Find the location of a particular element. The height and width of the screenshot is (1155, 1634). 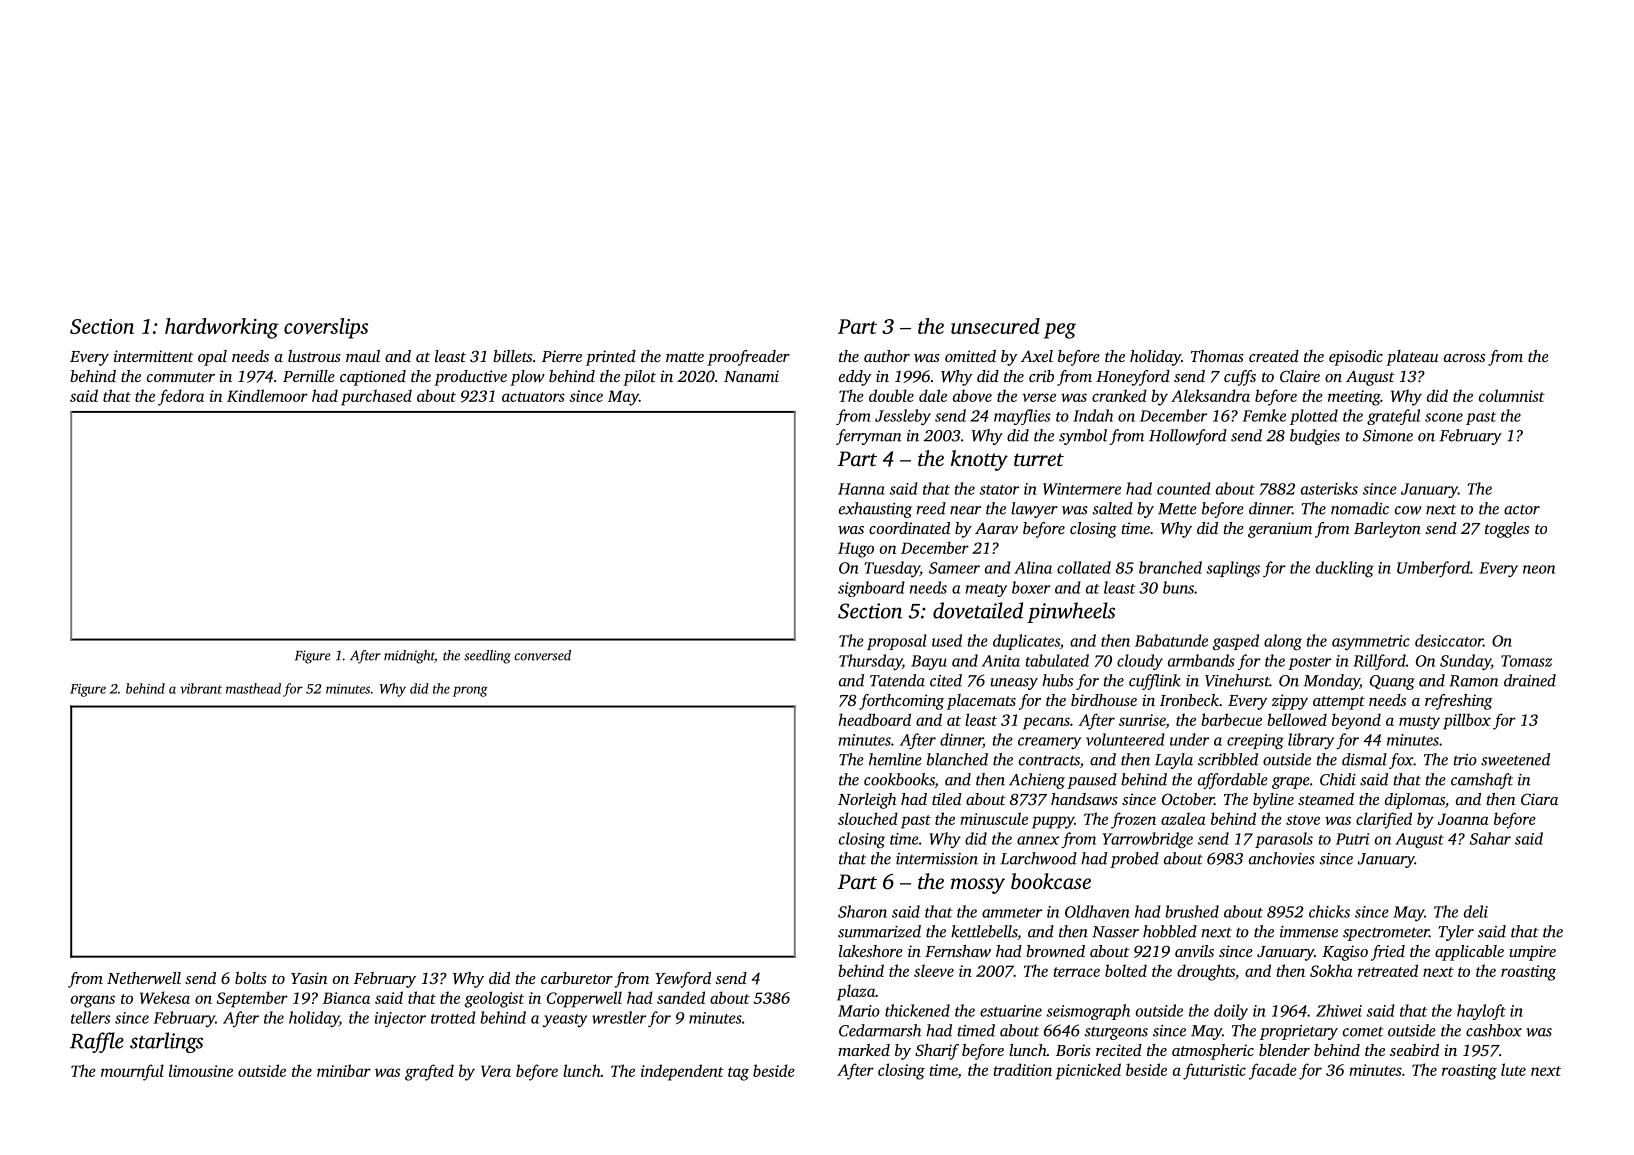

Netherwell is located at coordinates (144, 978).
